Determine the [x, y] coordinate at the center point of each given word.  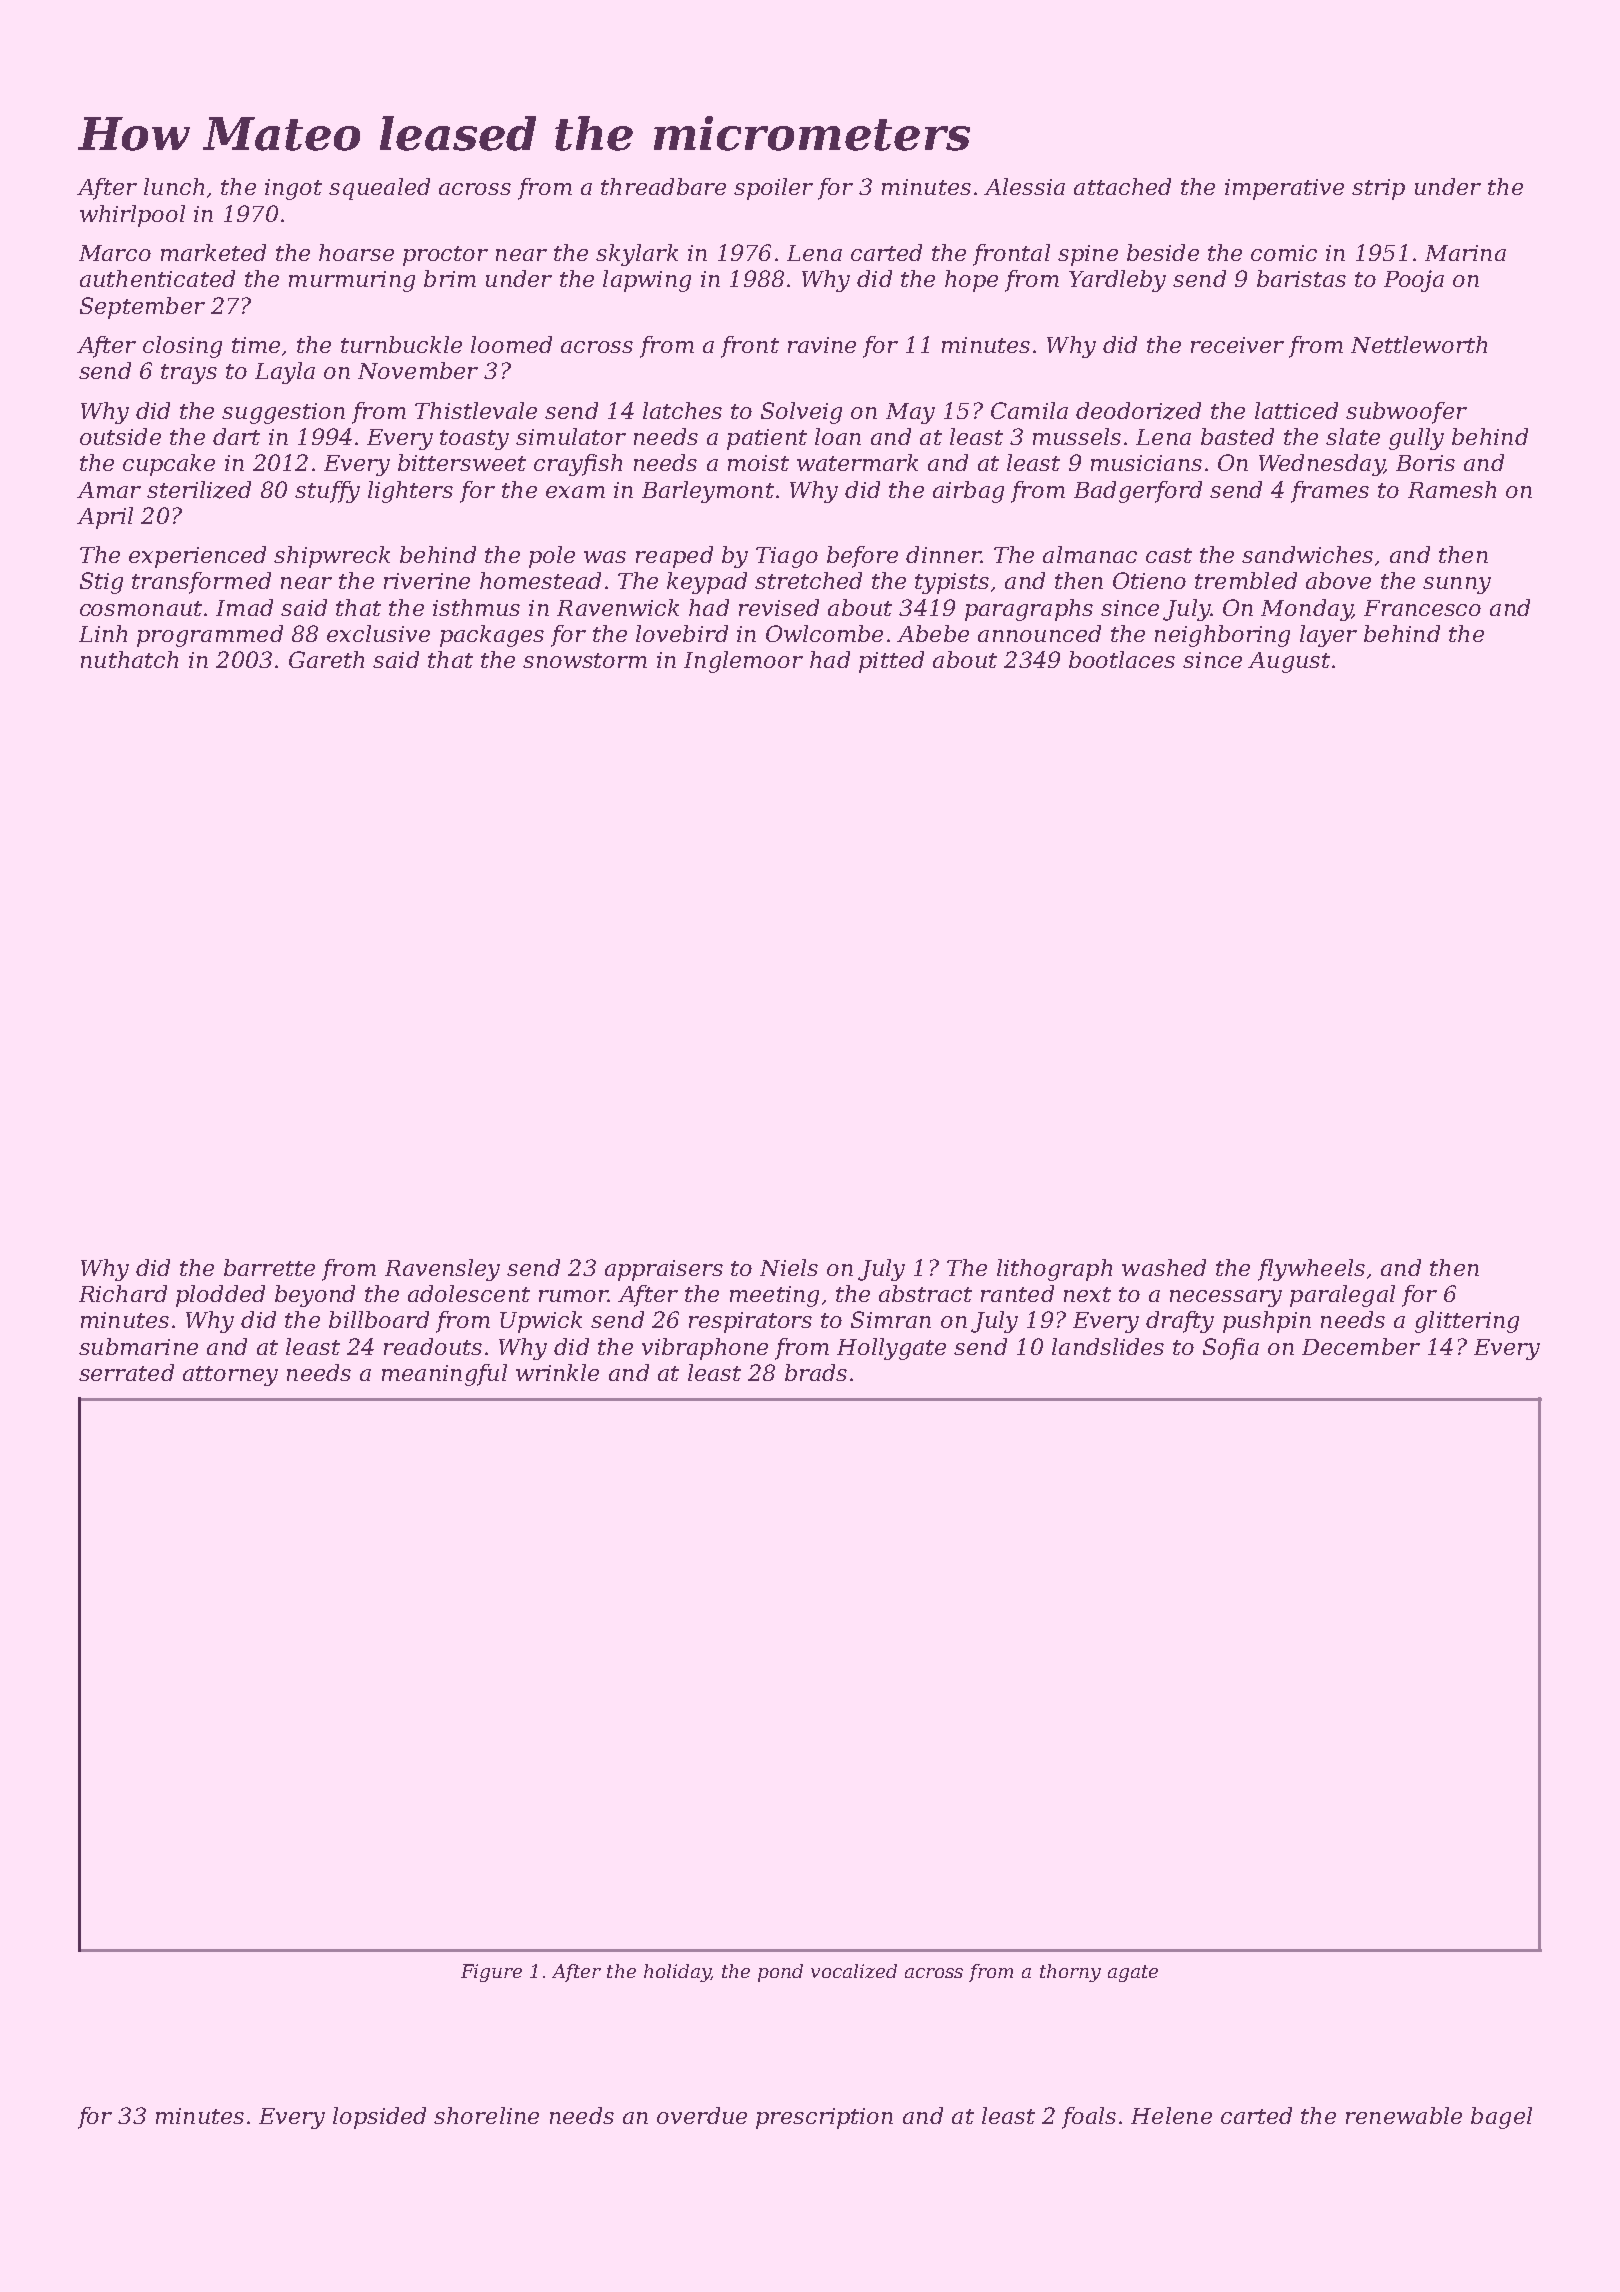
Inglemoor [743, 662]
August [1289, 662]
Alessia [1024, 186]
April [105, 518]
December [1361, 1346]
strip [1378, 189]
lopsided [379, 2118]
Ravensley [442, 1270]
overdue [702, 2115]
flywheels [1311, 1270]
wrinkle [557, 1372]
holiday [677, 1973]
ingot [293, 189]
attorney [230, 1376]
